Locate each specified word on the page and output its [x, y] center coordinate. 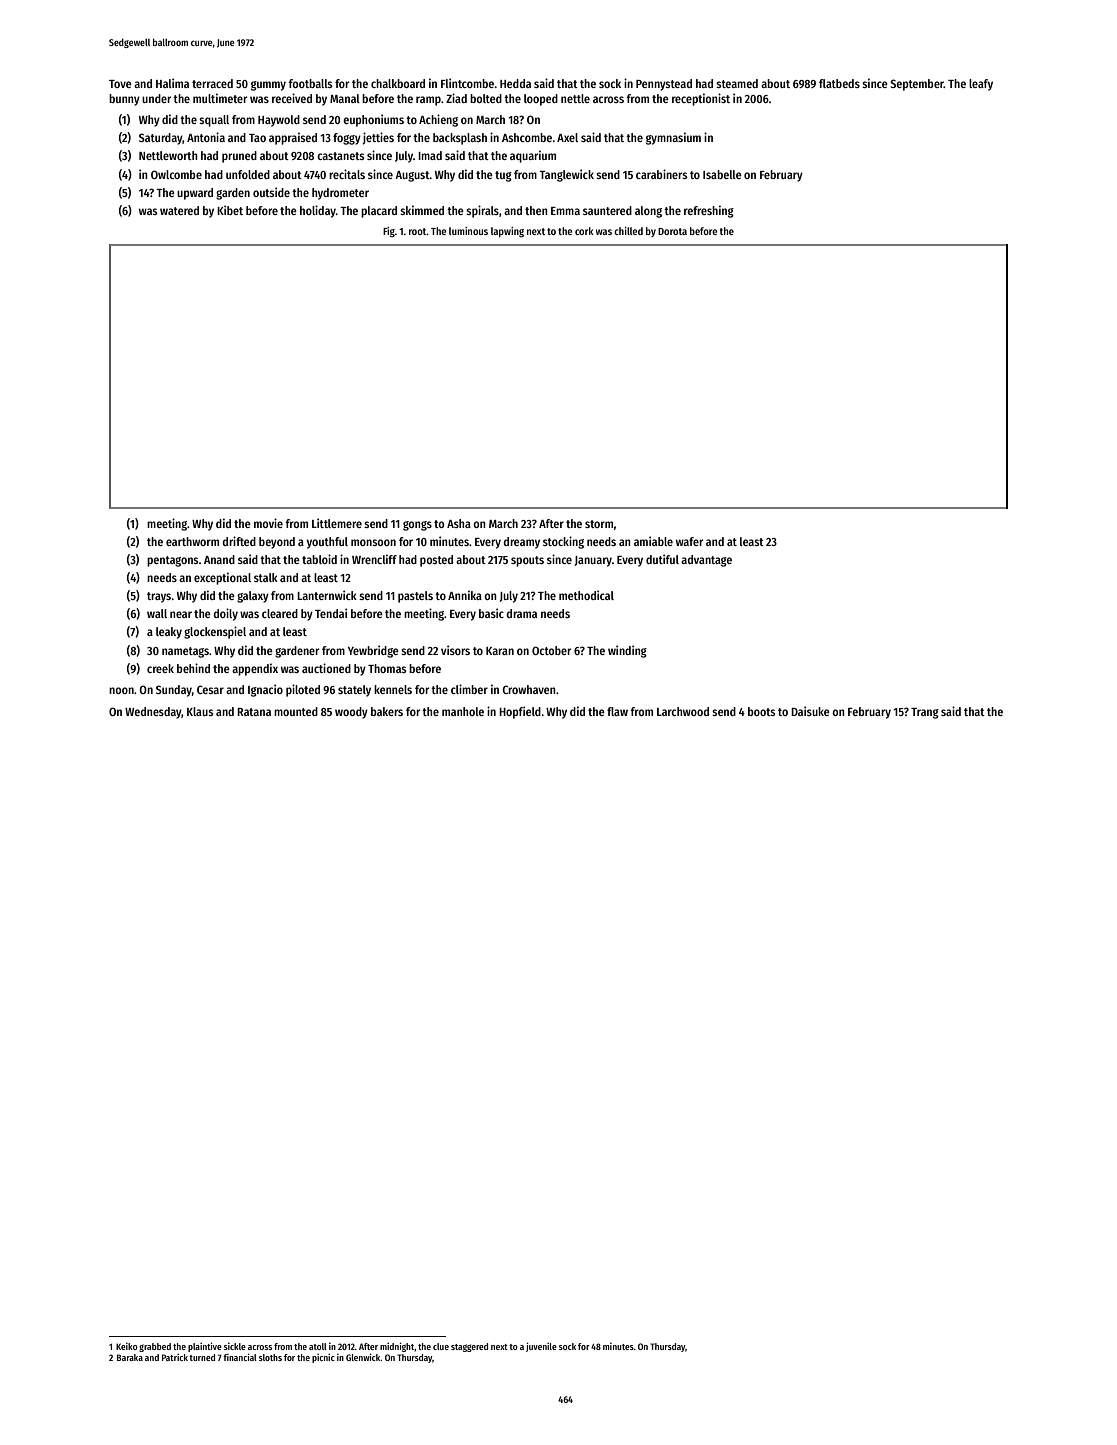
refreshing [709, 211]
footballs [310, 83]
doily [225, 614]
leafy [981, 85]
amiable [653, 541]
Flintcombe [468, 83]
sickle [235, 1346]
